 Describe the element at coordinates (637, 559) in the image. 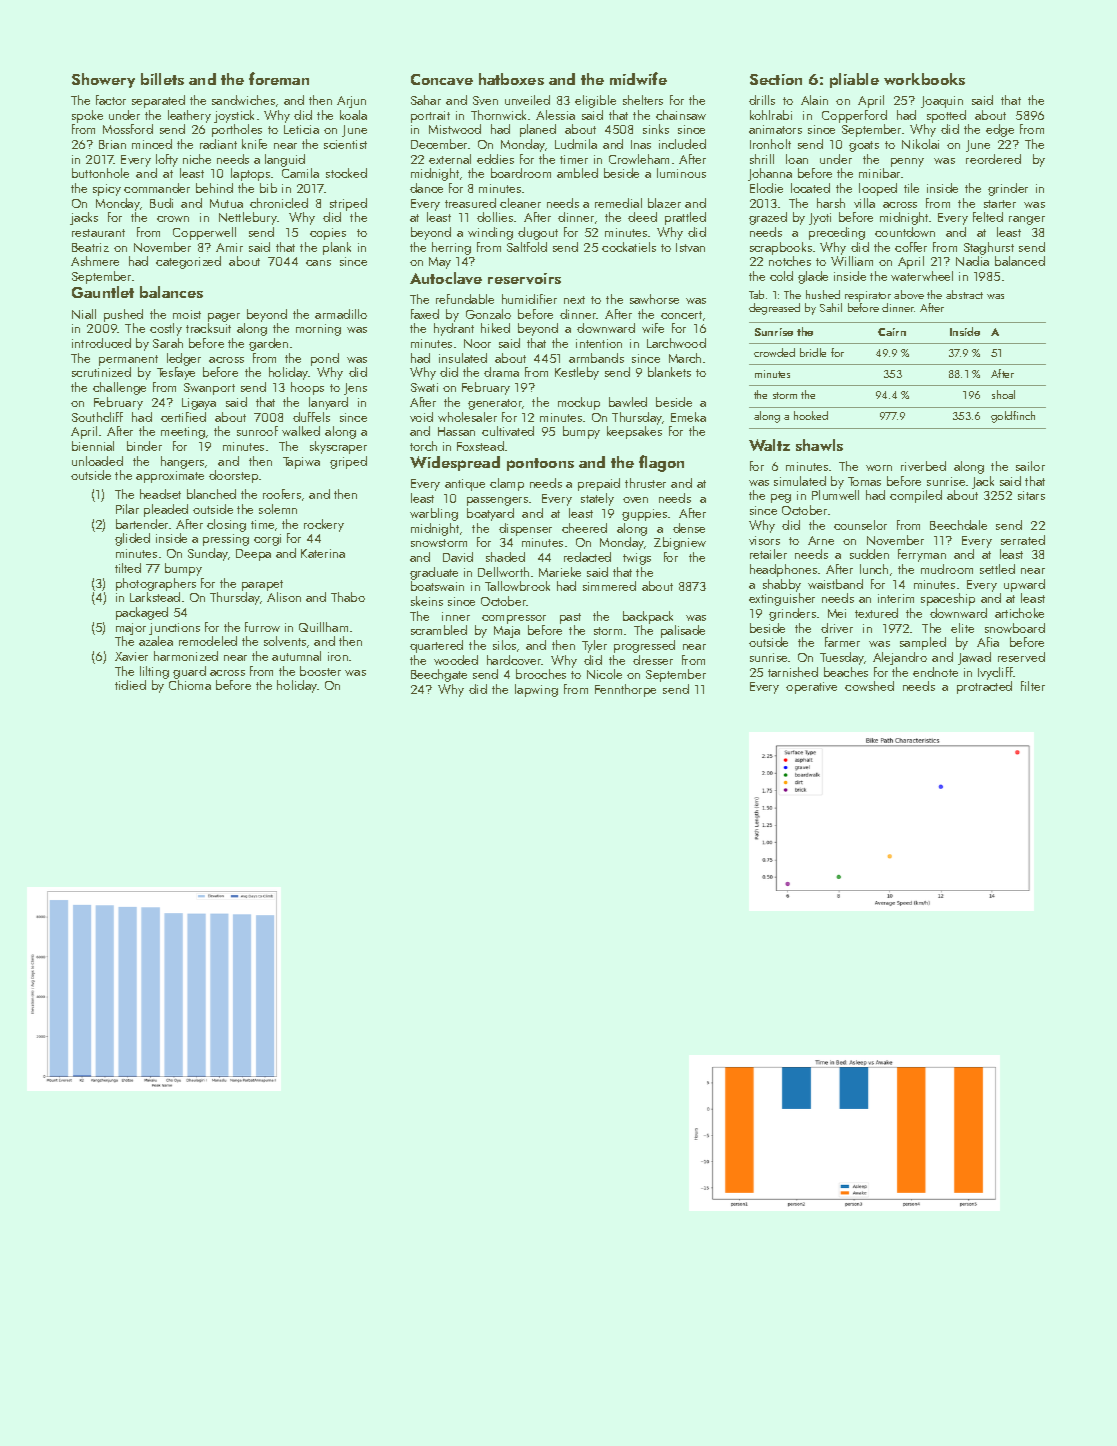

I see `twigs` at that location.
